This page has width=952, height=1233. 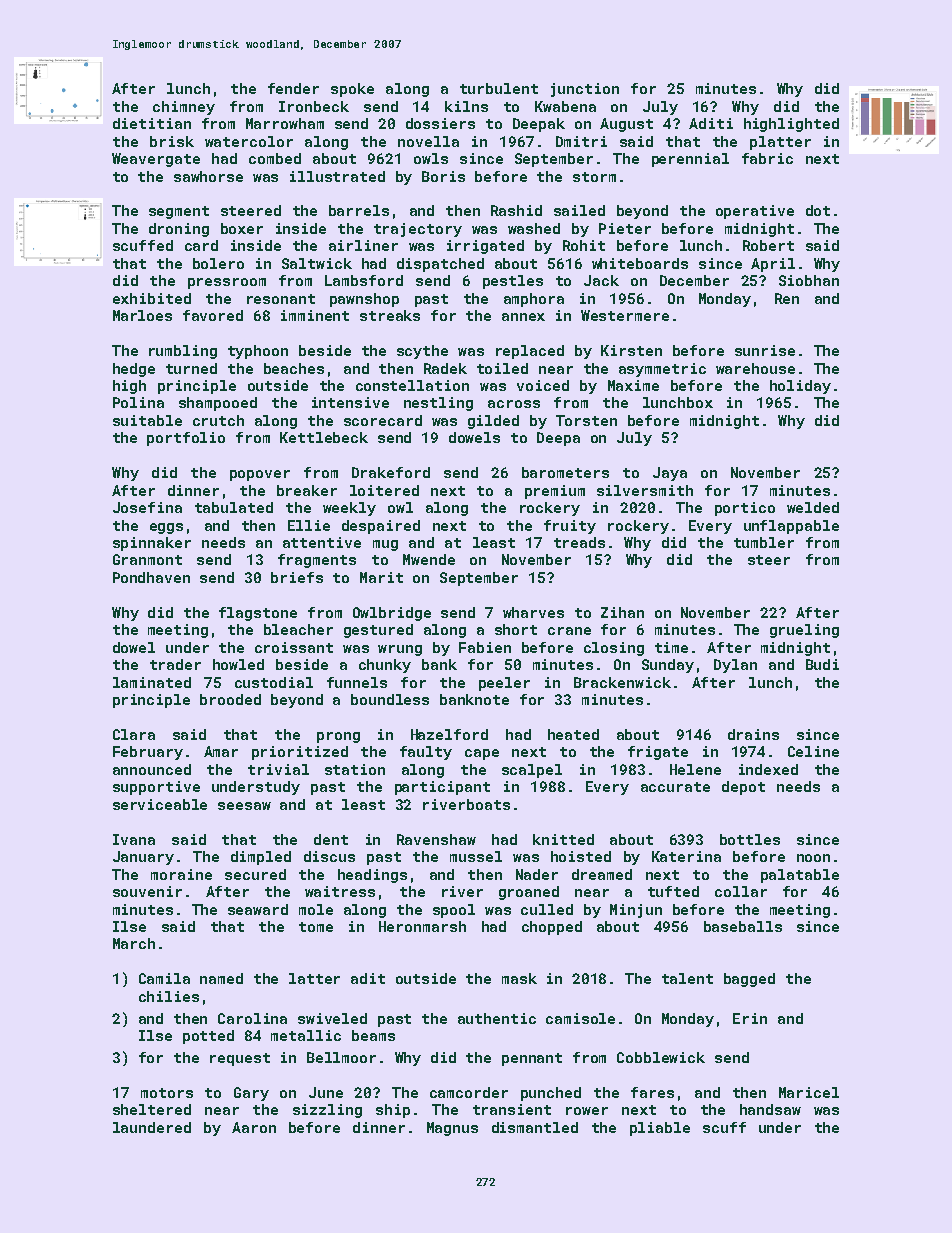 What do you see at coordinates (765, 350) in the page?
I see `sunrise` at bounding box center [765, 350].
